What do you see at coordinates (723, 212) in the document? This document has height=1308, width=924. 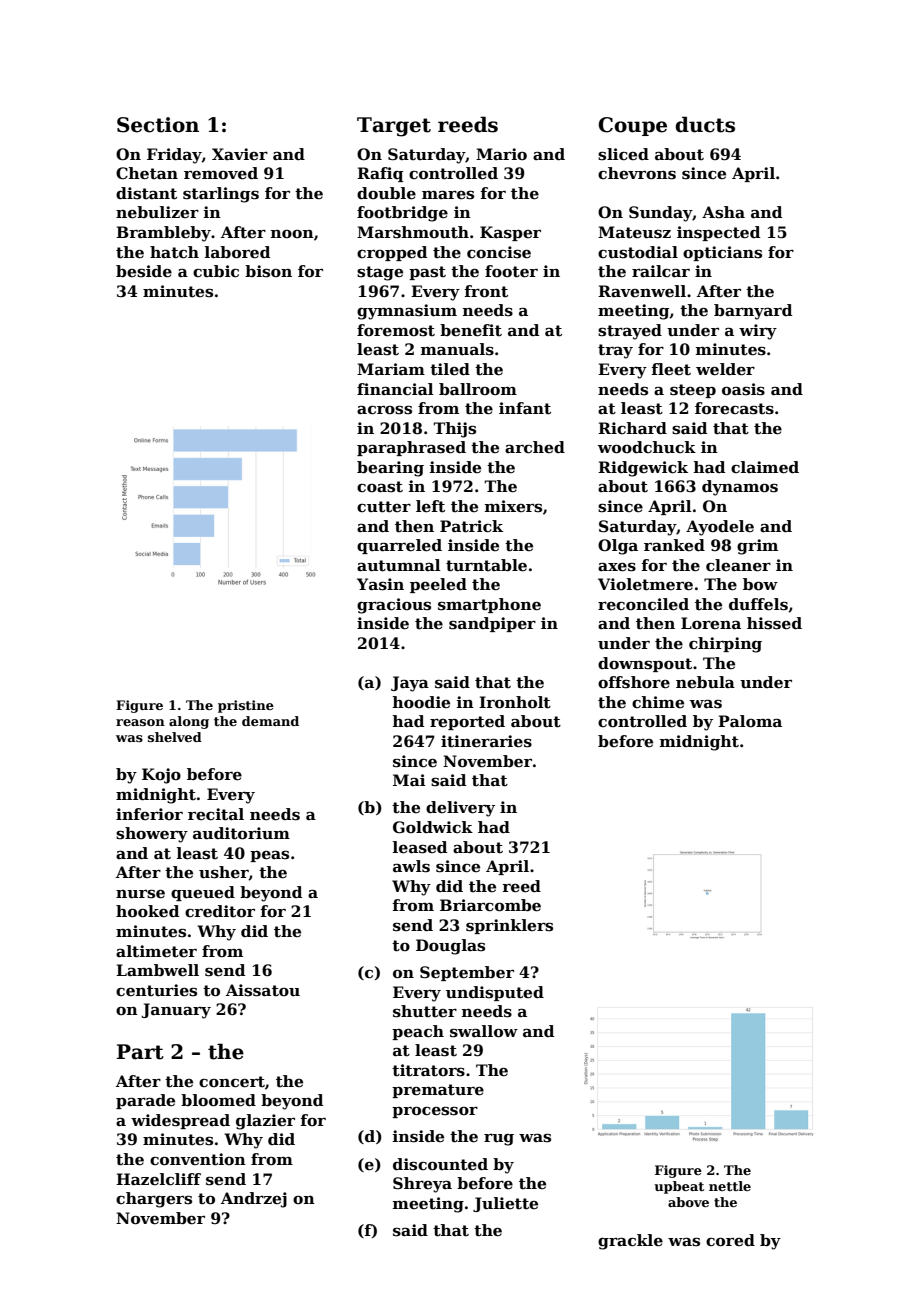 I see `Asha` at bounding box center [723, 212].
